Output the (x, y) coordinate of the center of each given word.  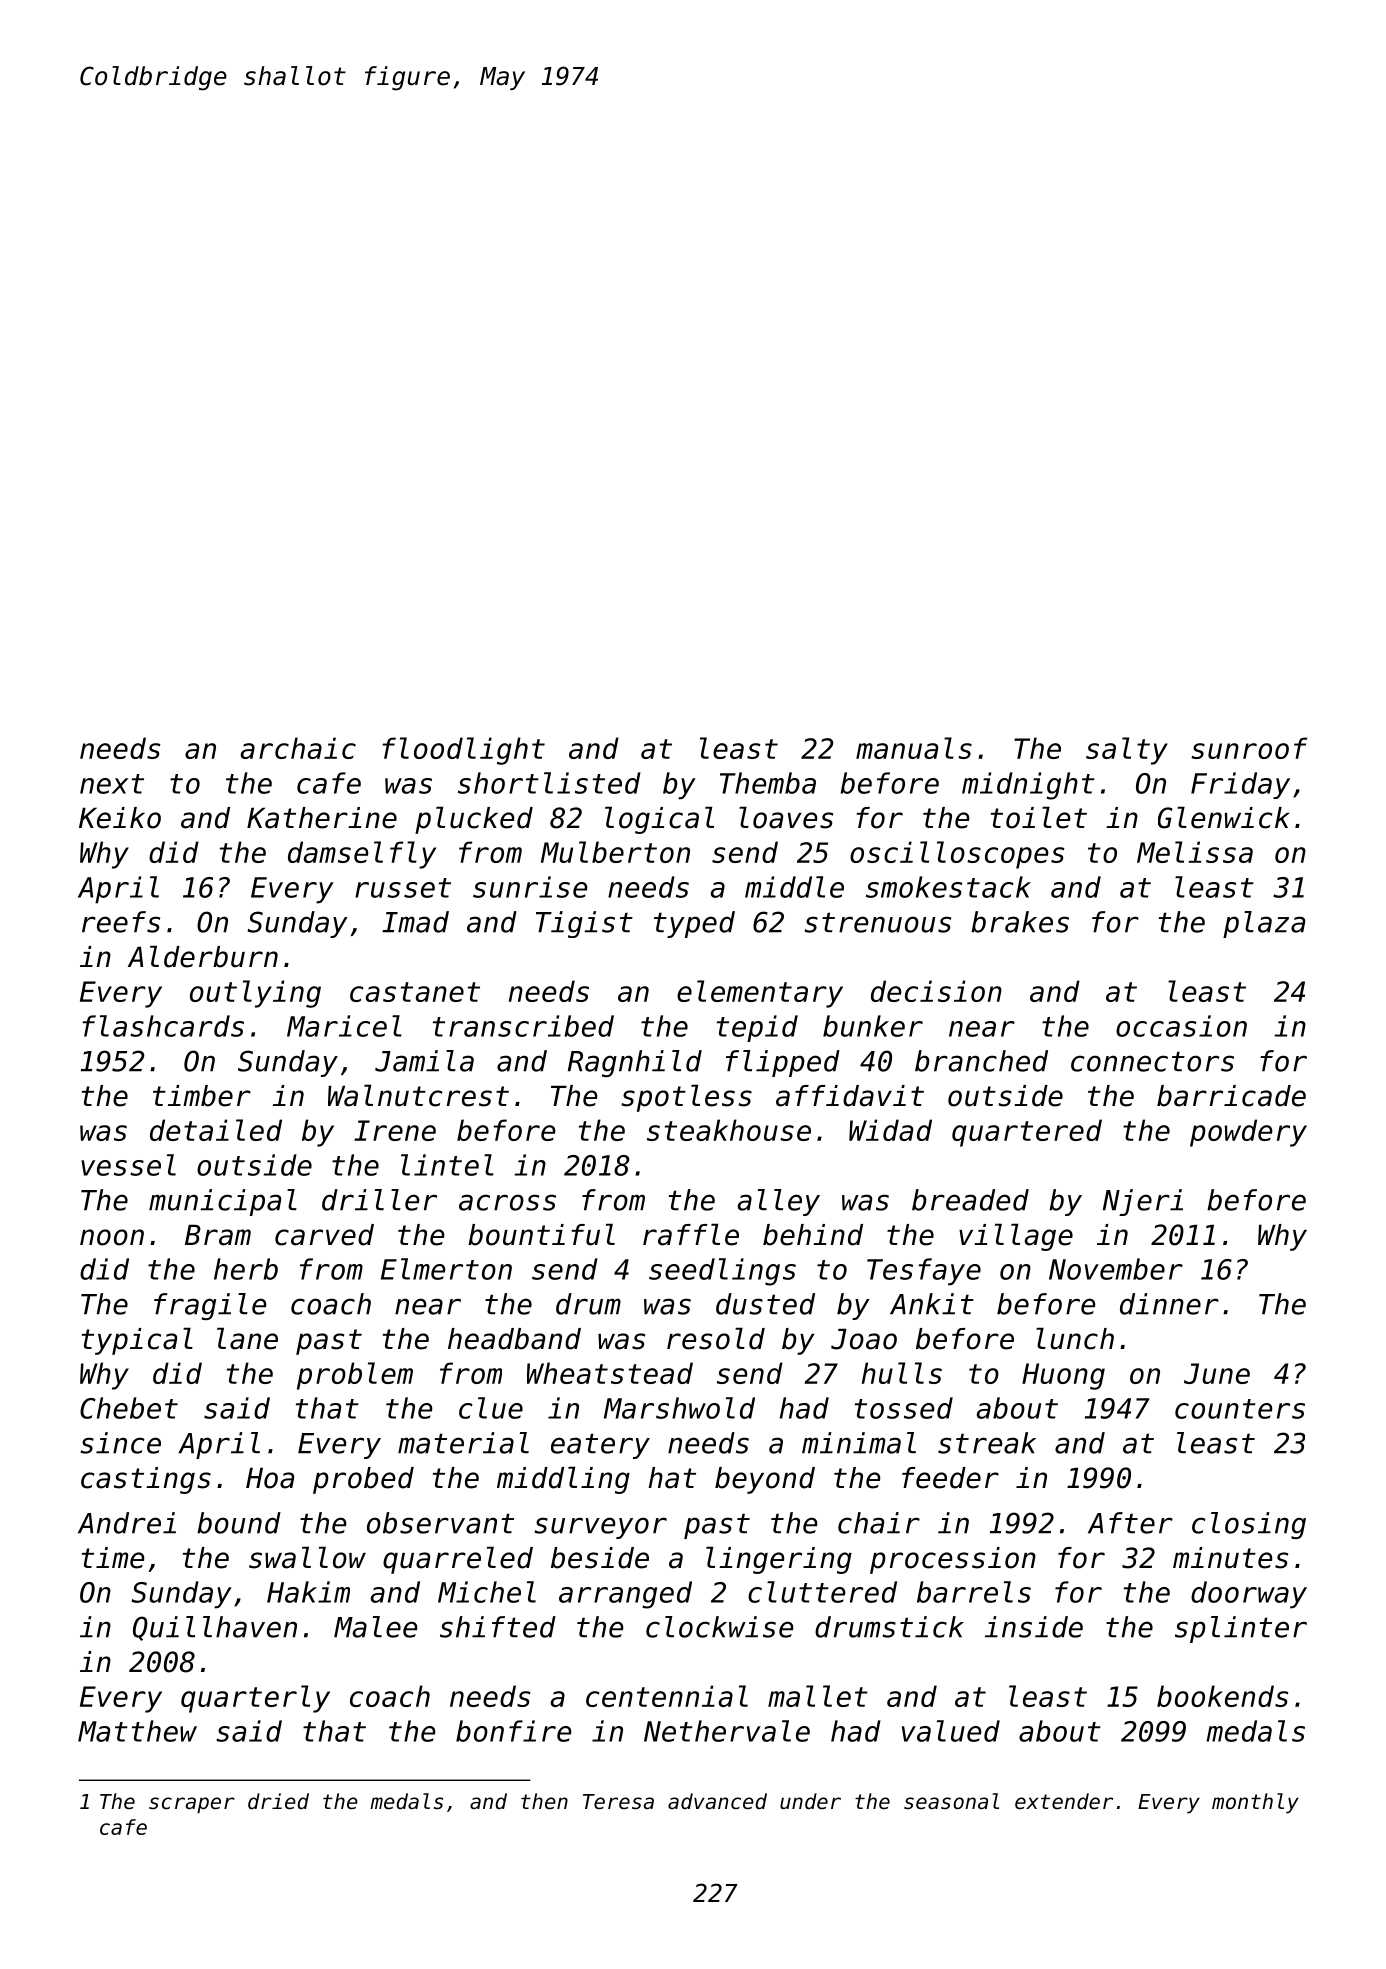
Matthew (137, 1731)
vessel (128, 1165)
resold (716, 1338)
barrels (974, 1592)
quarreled (458, 1560)
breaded (970, 1200)
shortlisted (549, 783)
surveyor (600, 1528)
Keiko (120, 818)
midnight (1028, 786)
